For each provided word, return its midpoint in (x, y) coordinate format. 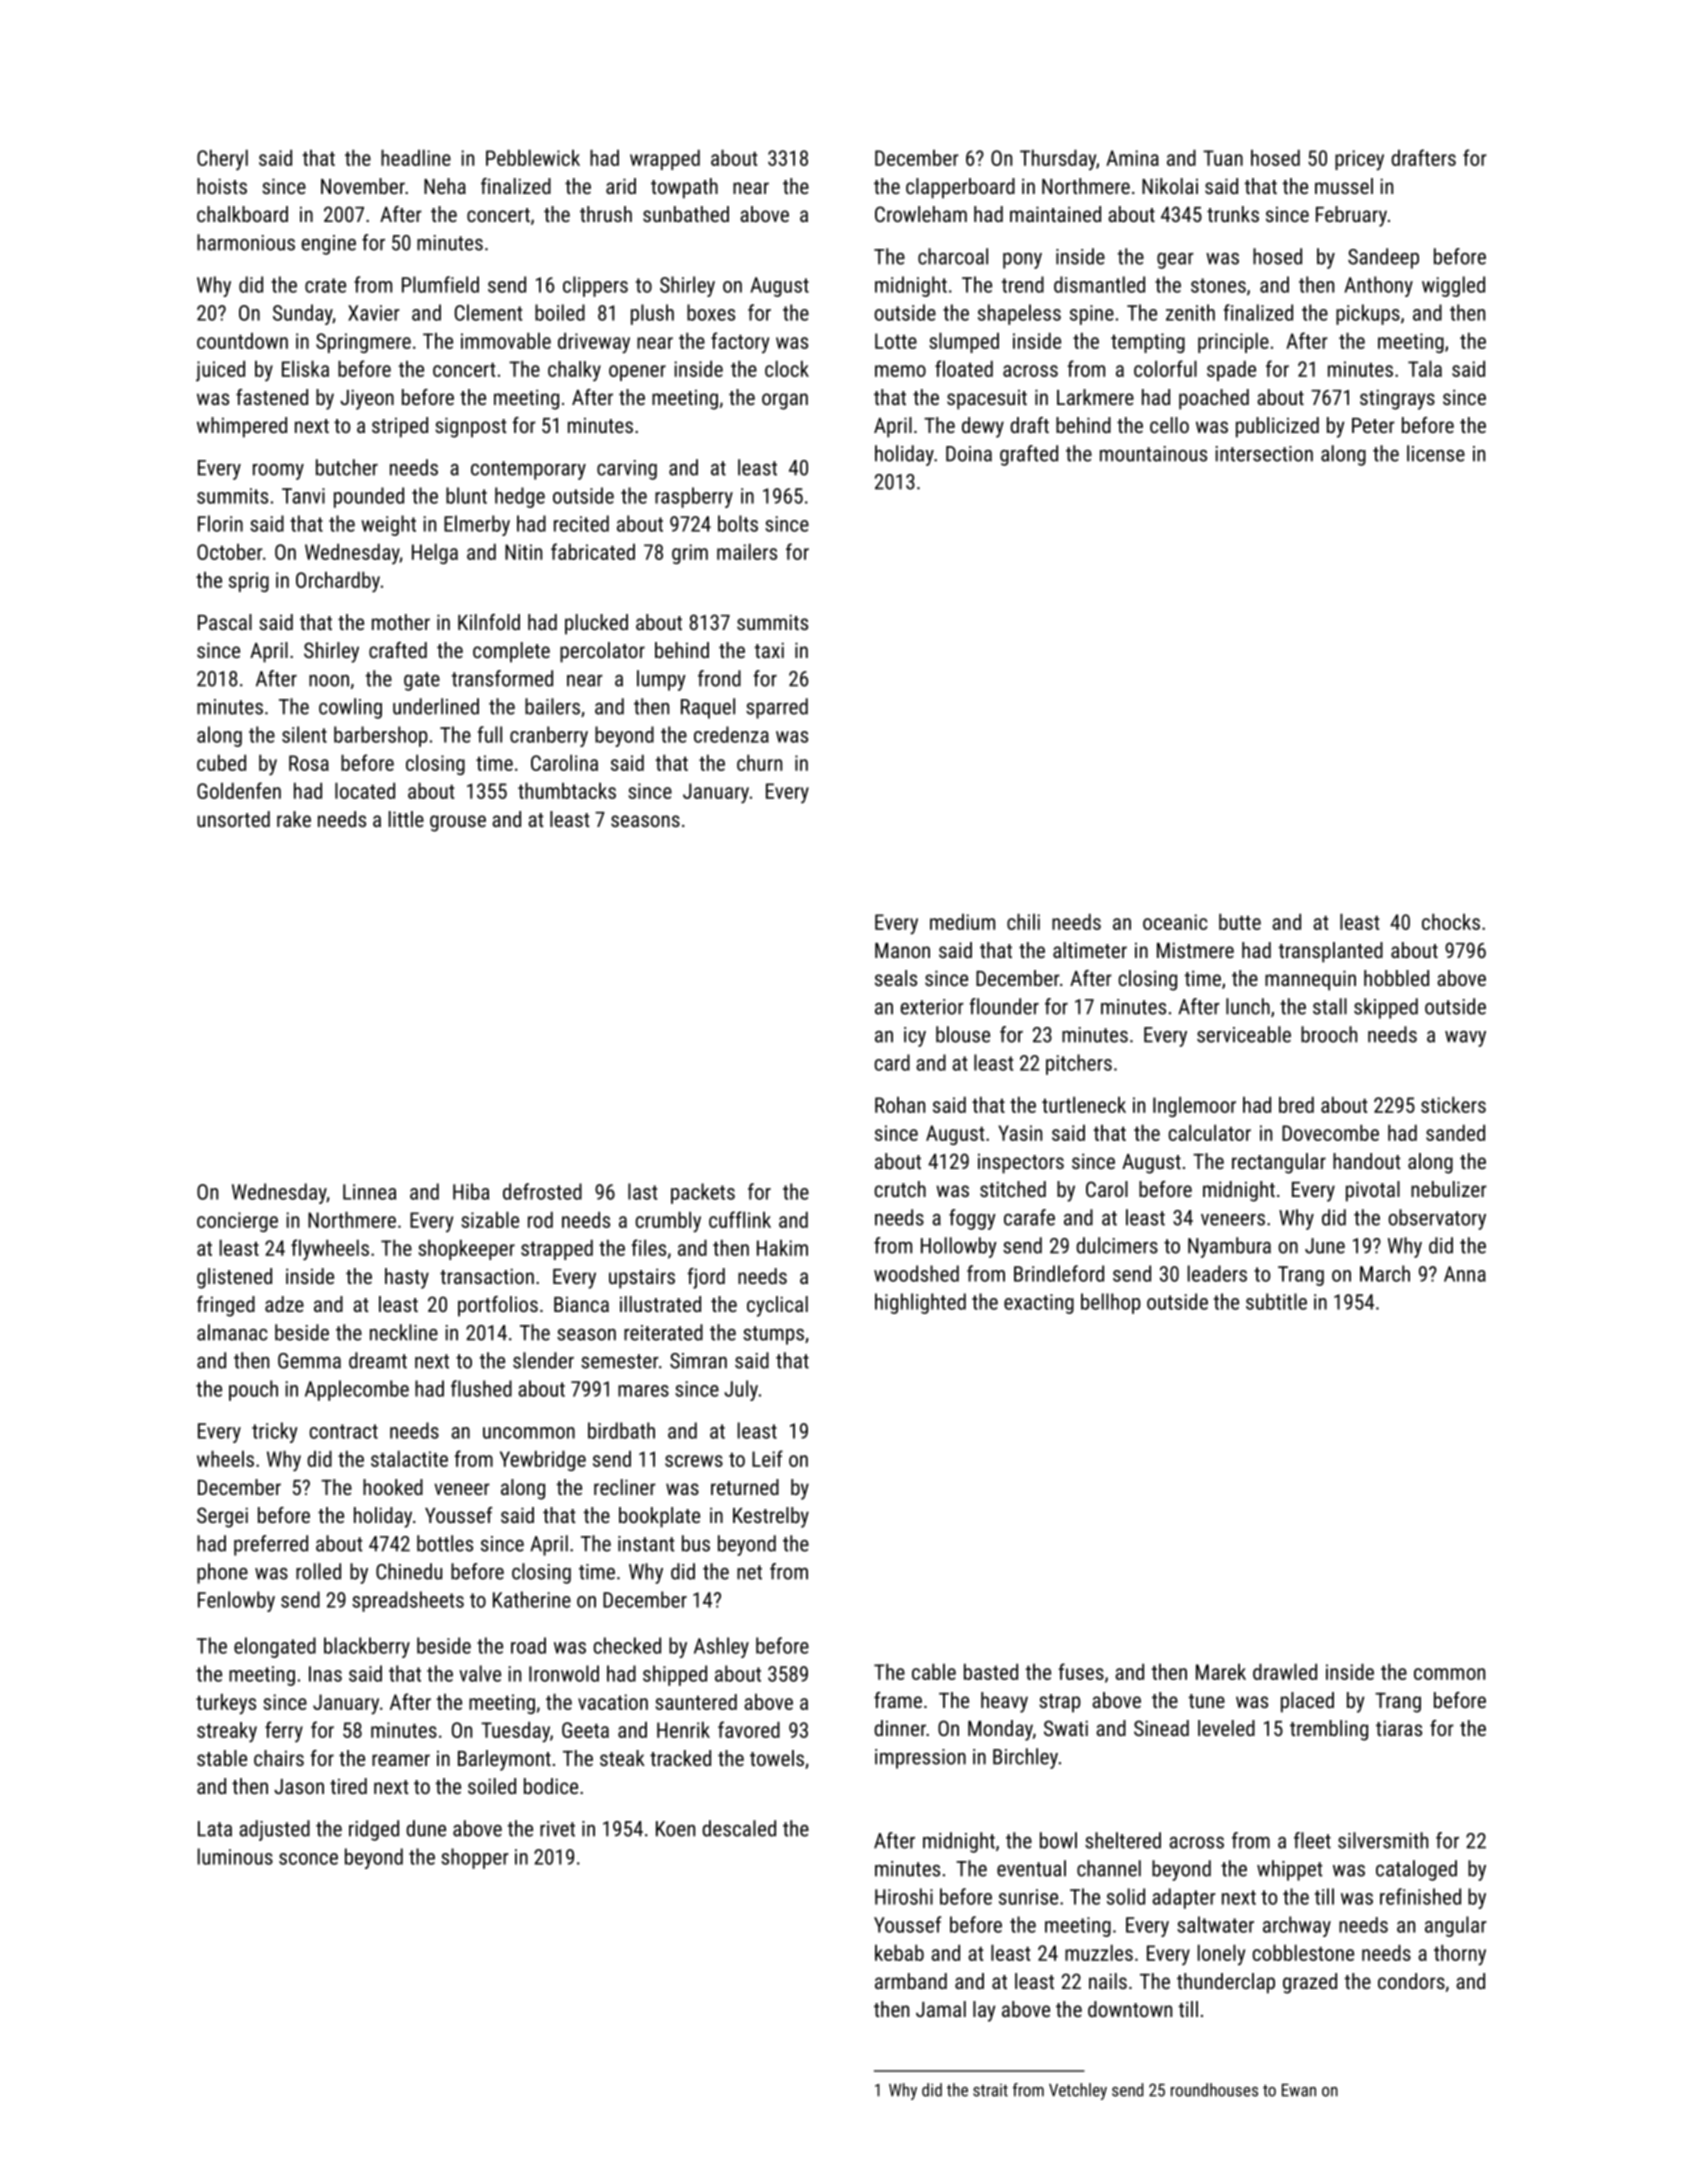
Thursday (1058, 160)
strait (990, 2090)
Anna (1465, 1274)
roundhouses (1214, 2090)
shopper (475, 1858)
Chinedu (409, 1571)
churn (759, 763)
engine (329, 245)
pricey (1359, 160)
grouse (458, 823)
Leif (767, 1458)
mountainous (1153, 454)
